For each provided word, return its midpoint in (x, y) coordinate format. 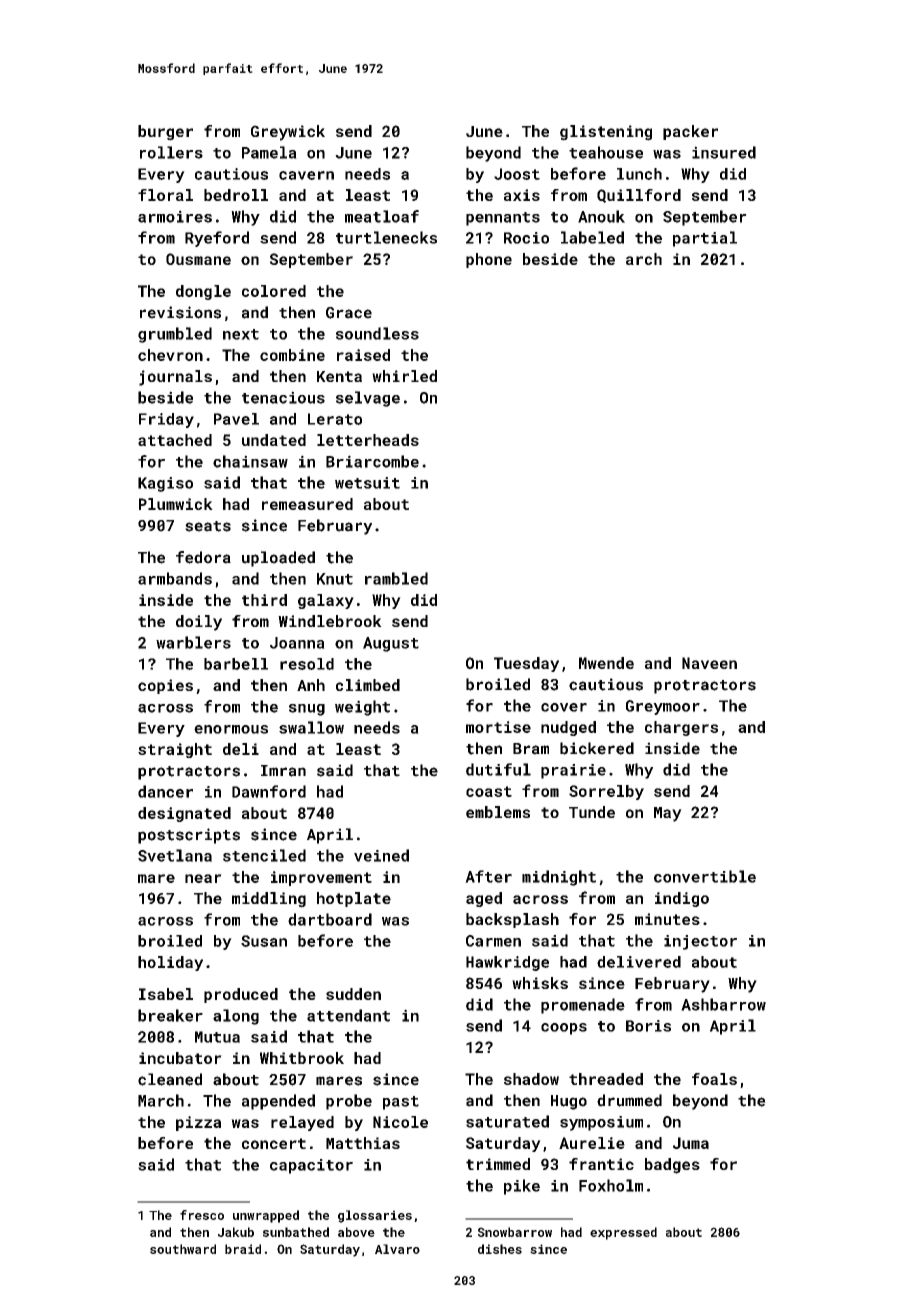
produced (241, 995)
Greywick (288, 133)
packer (690, 132)
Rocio (526, 238)
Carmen (493, 941)
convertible (705, 876)
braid (243, 1249)
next (241, 334)
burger (165, 133)
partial (705, 239)
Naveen (709, 663)
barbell (236, 664)
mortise (498, 727)
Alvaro (397, 1249)
